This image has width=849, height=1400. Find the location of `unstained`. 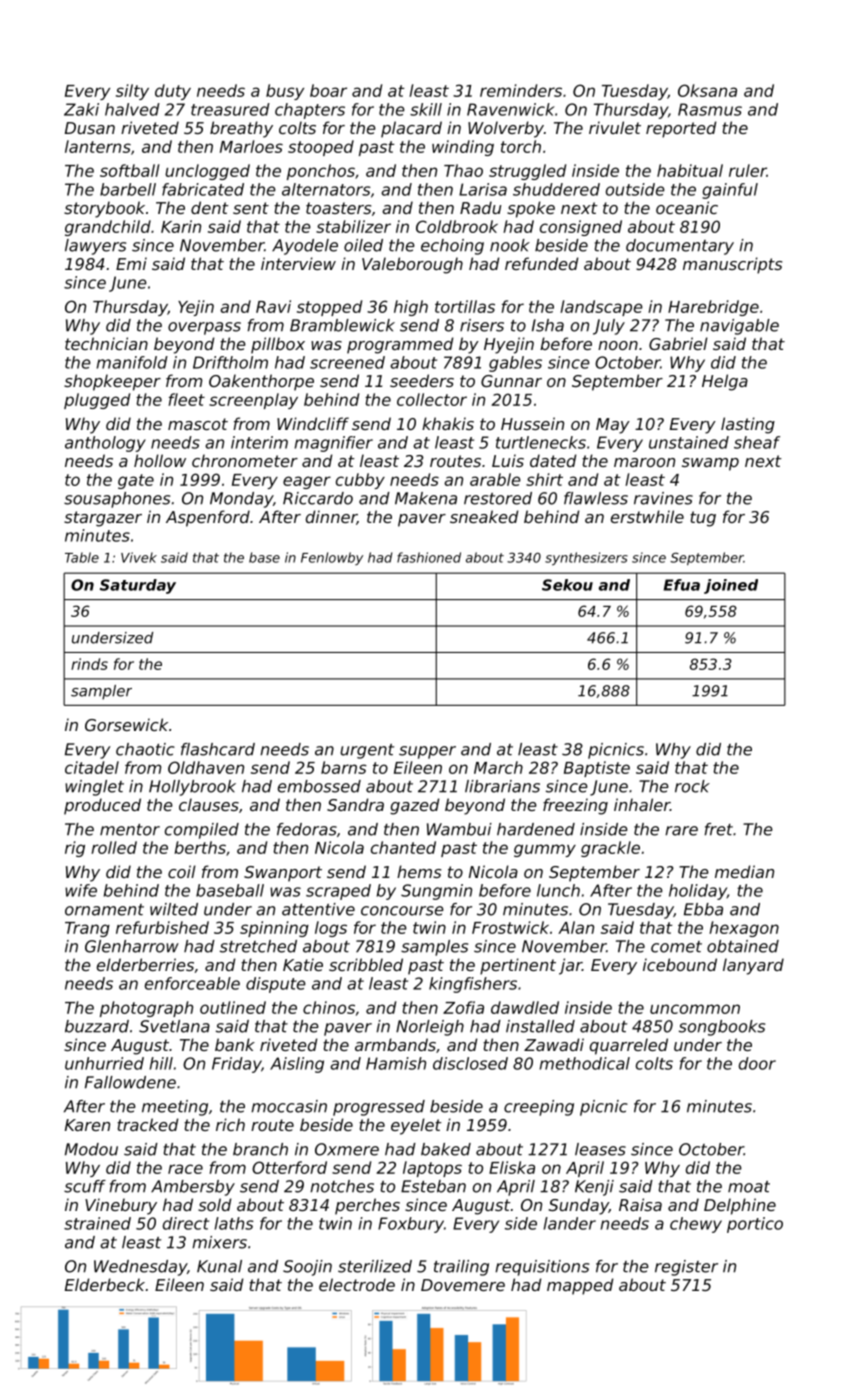

unstained is located at coordinates (689, 442).
